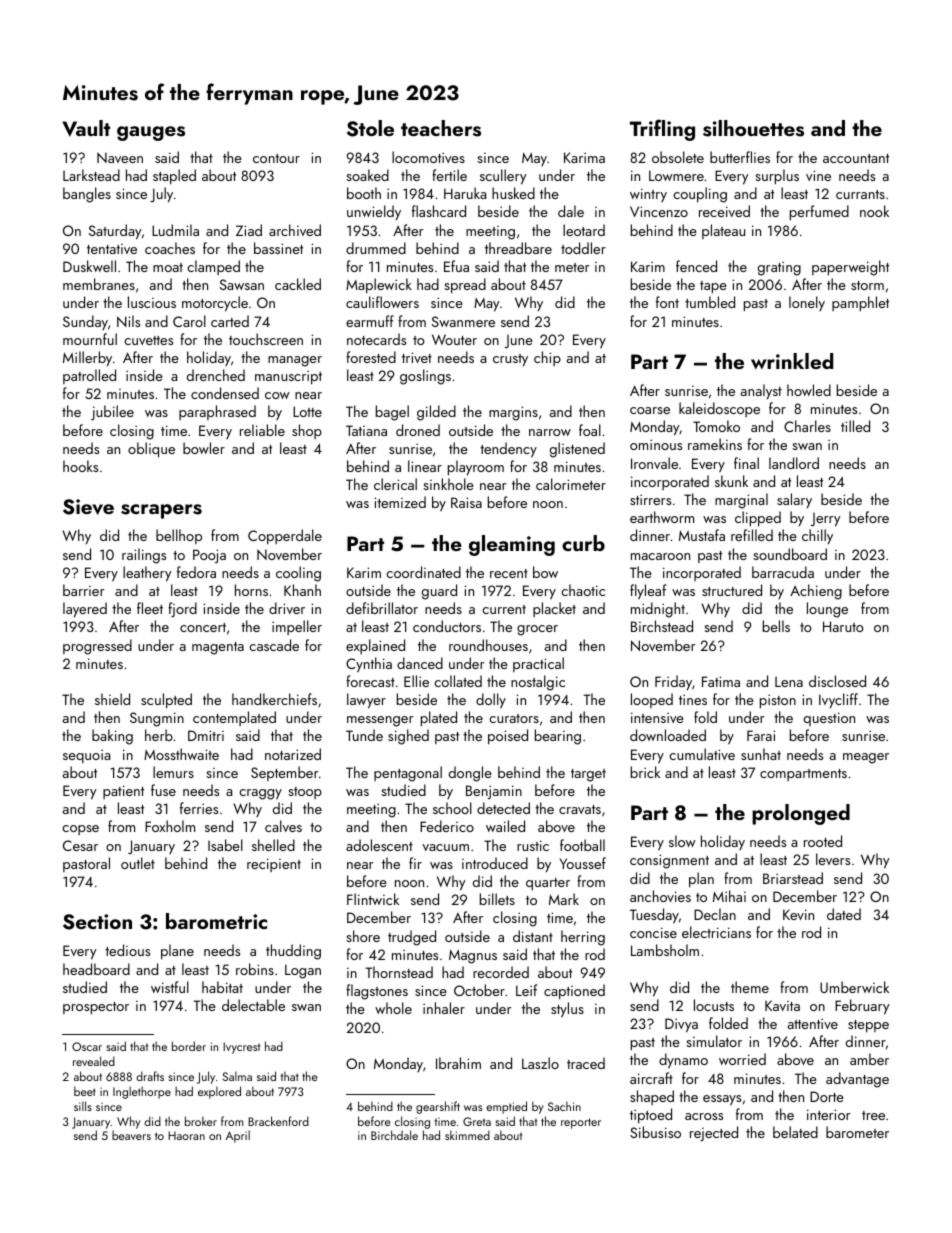 The width and height of the screenshot is (952, 1233). What do you see at coordinates (501, 972) in the screenshot?
I see `recorded` at bounding box center [501, 972].
